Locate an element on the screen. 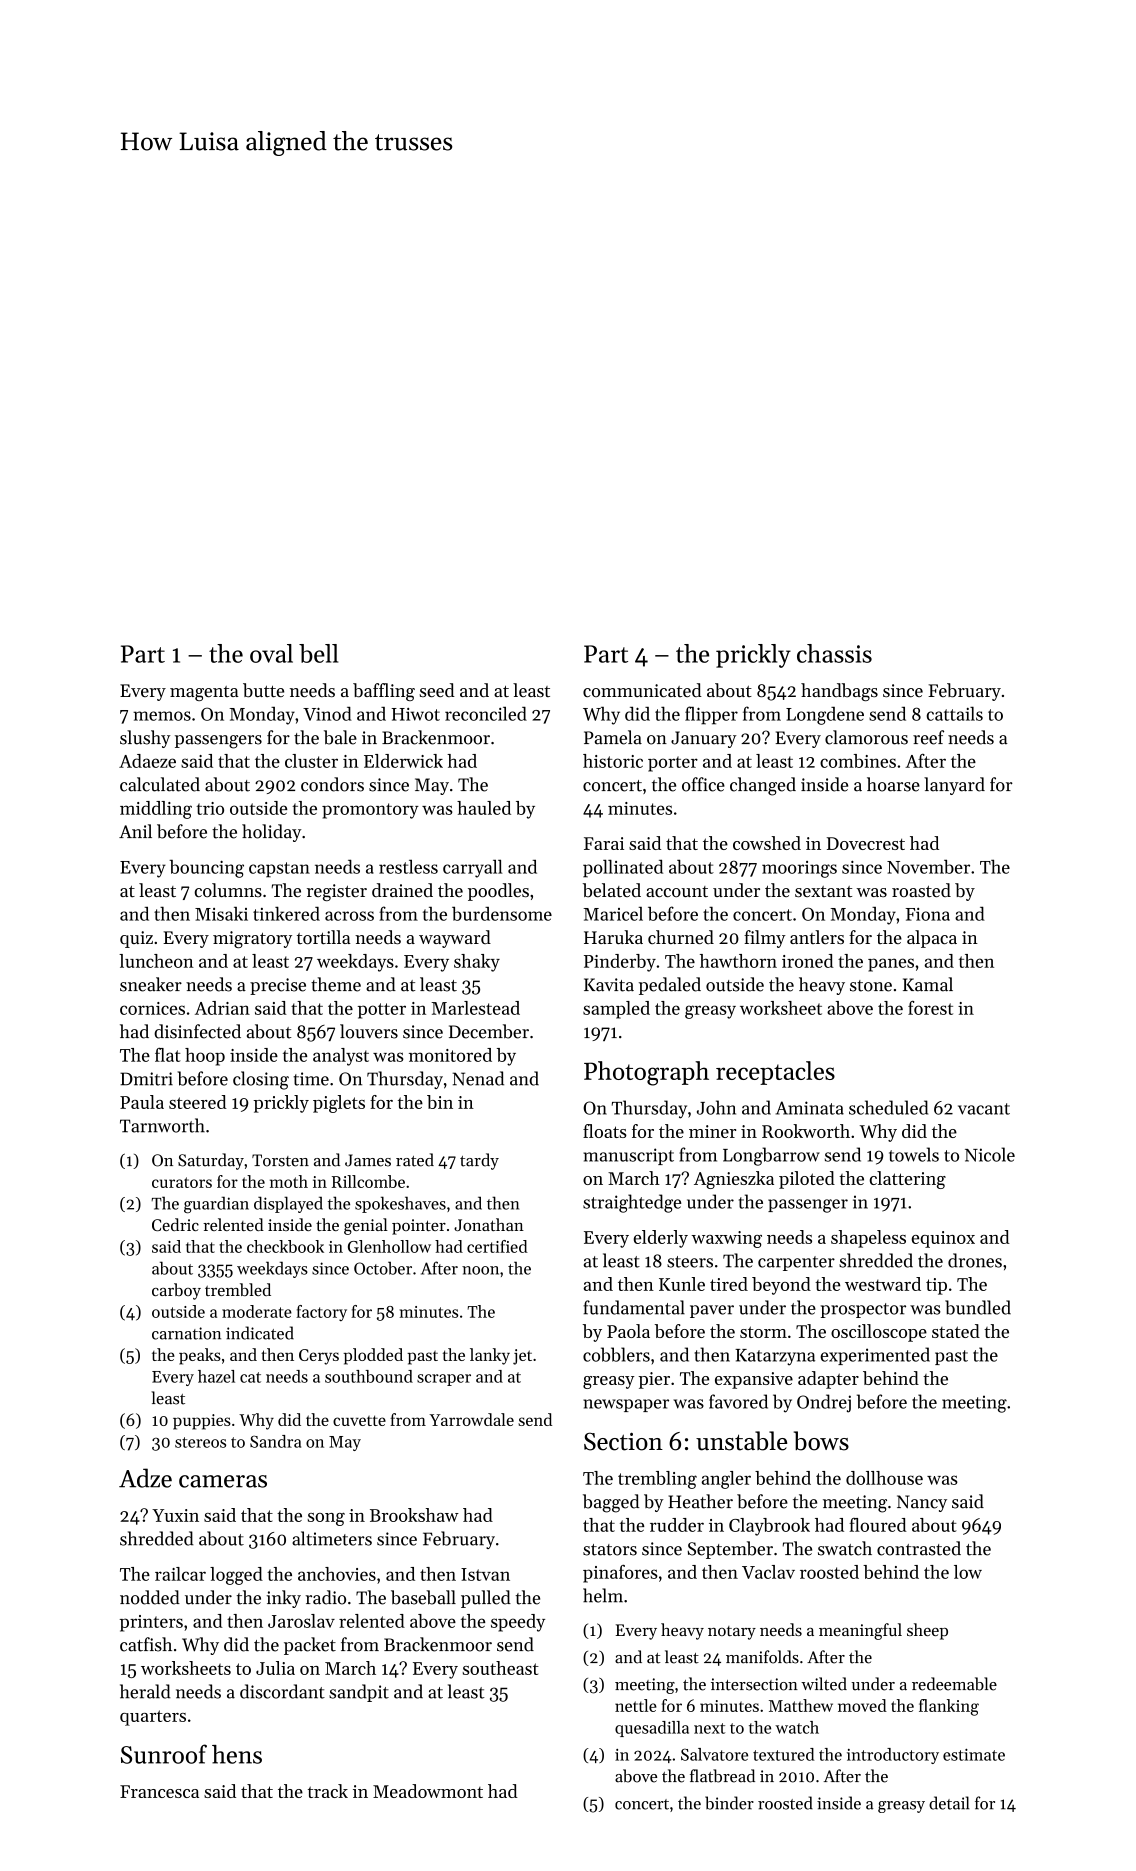 This screenshot has width=1136, height=1871. binder is located at coordinates (729, 1803).
